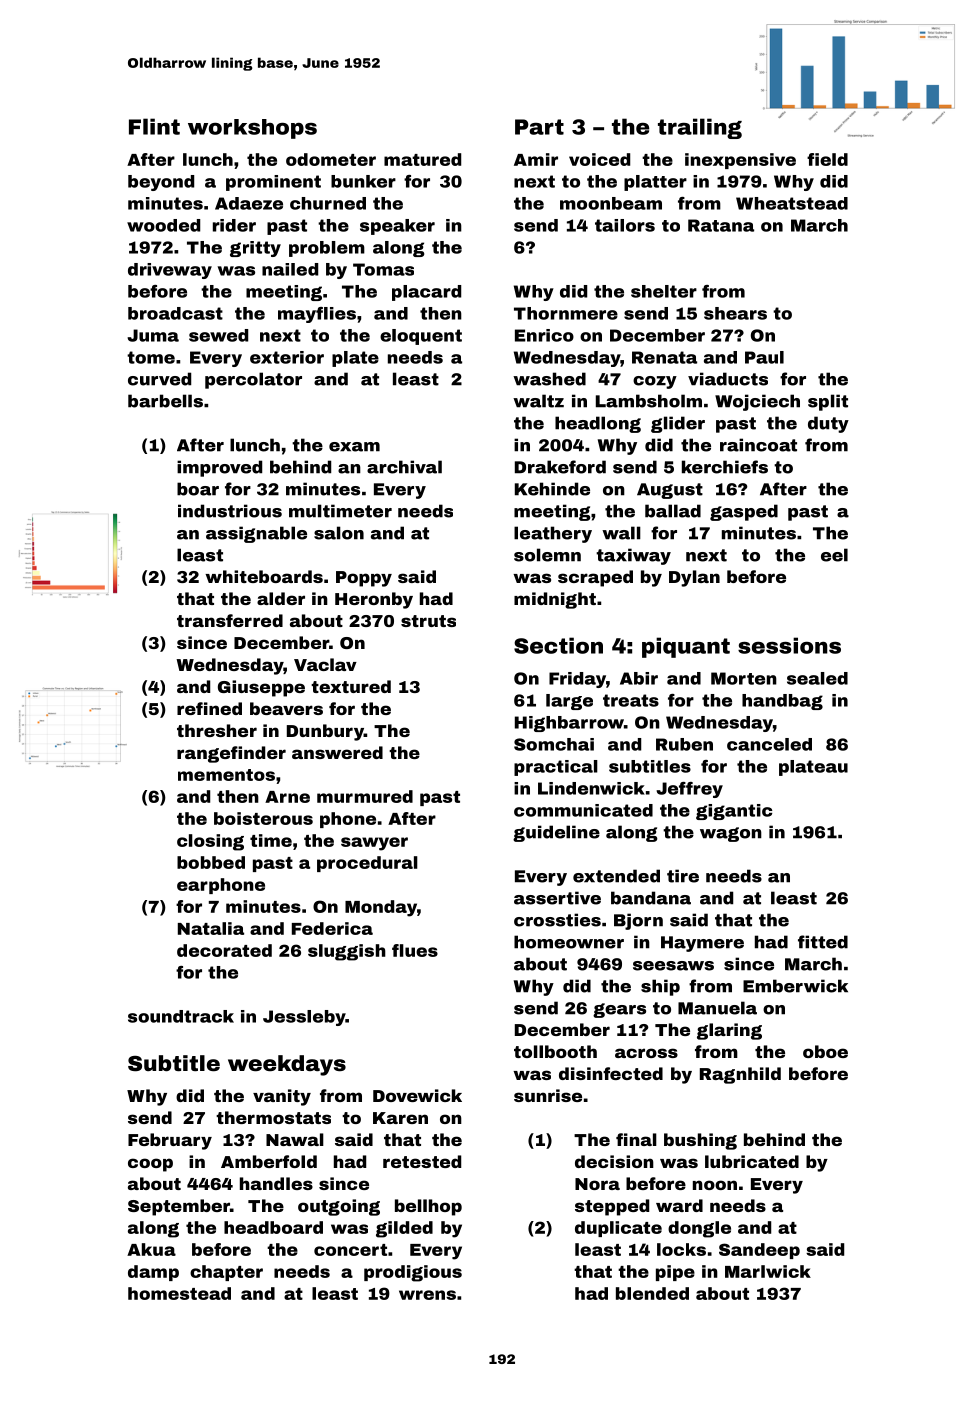  I want to click on mementos, so click(226, 775).
